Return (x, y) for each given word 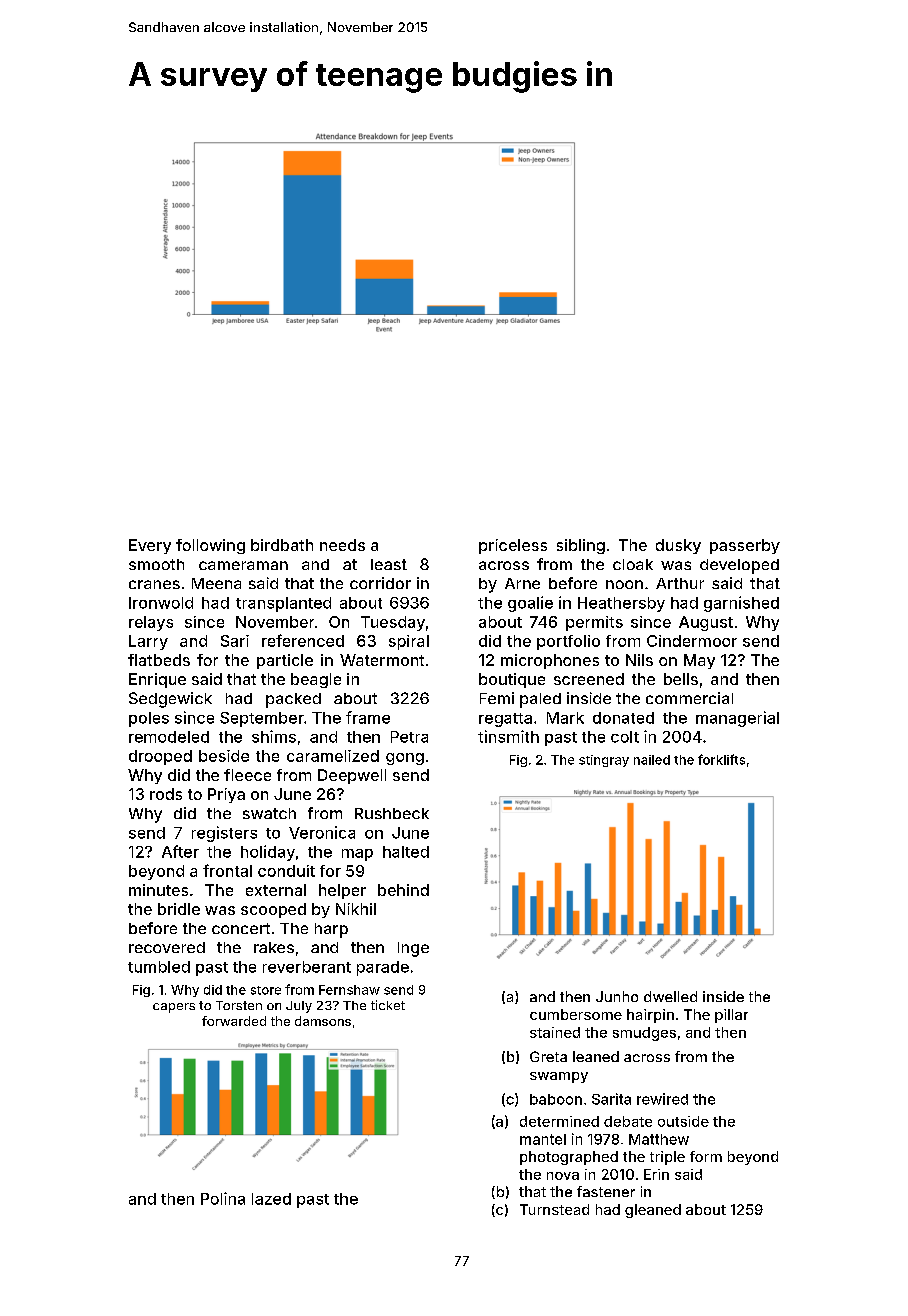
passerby (745, 546)
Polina (223, 1198)
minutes (158, 890)
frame (368, 717)
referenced (303, 640)
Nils (639, 660)
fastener (606, 1191)
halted (406, 852)
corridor (380, 583)
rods (166, 794)
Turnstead (554, 1209)
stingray (604, 761)
